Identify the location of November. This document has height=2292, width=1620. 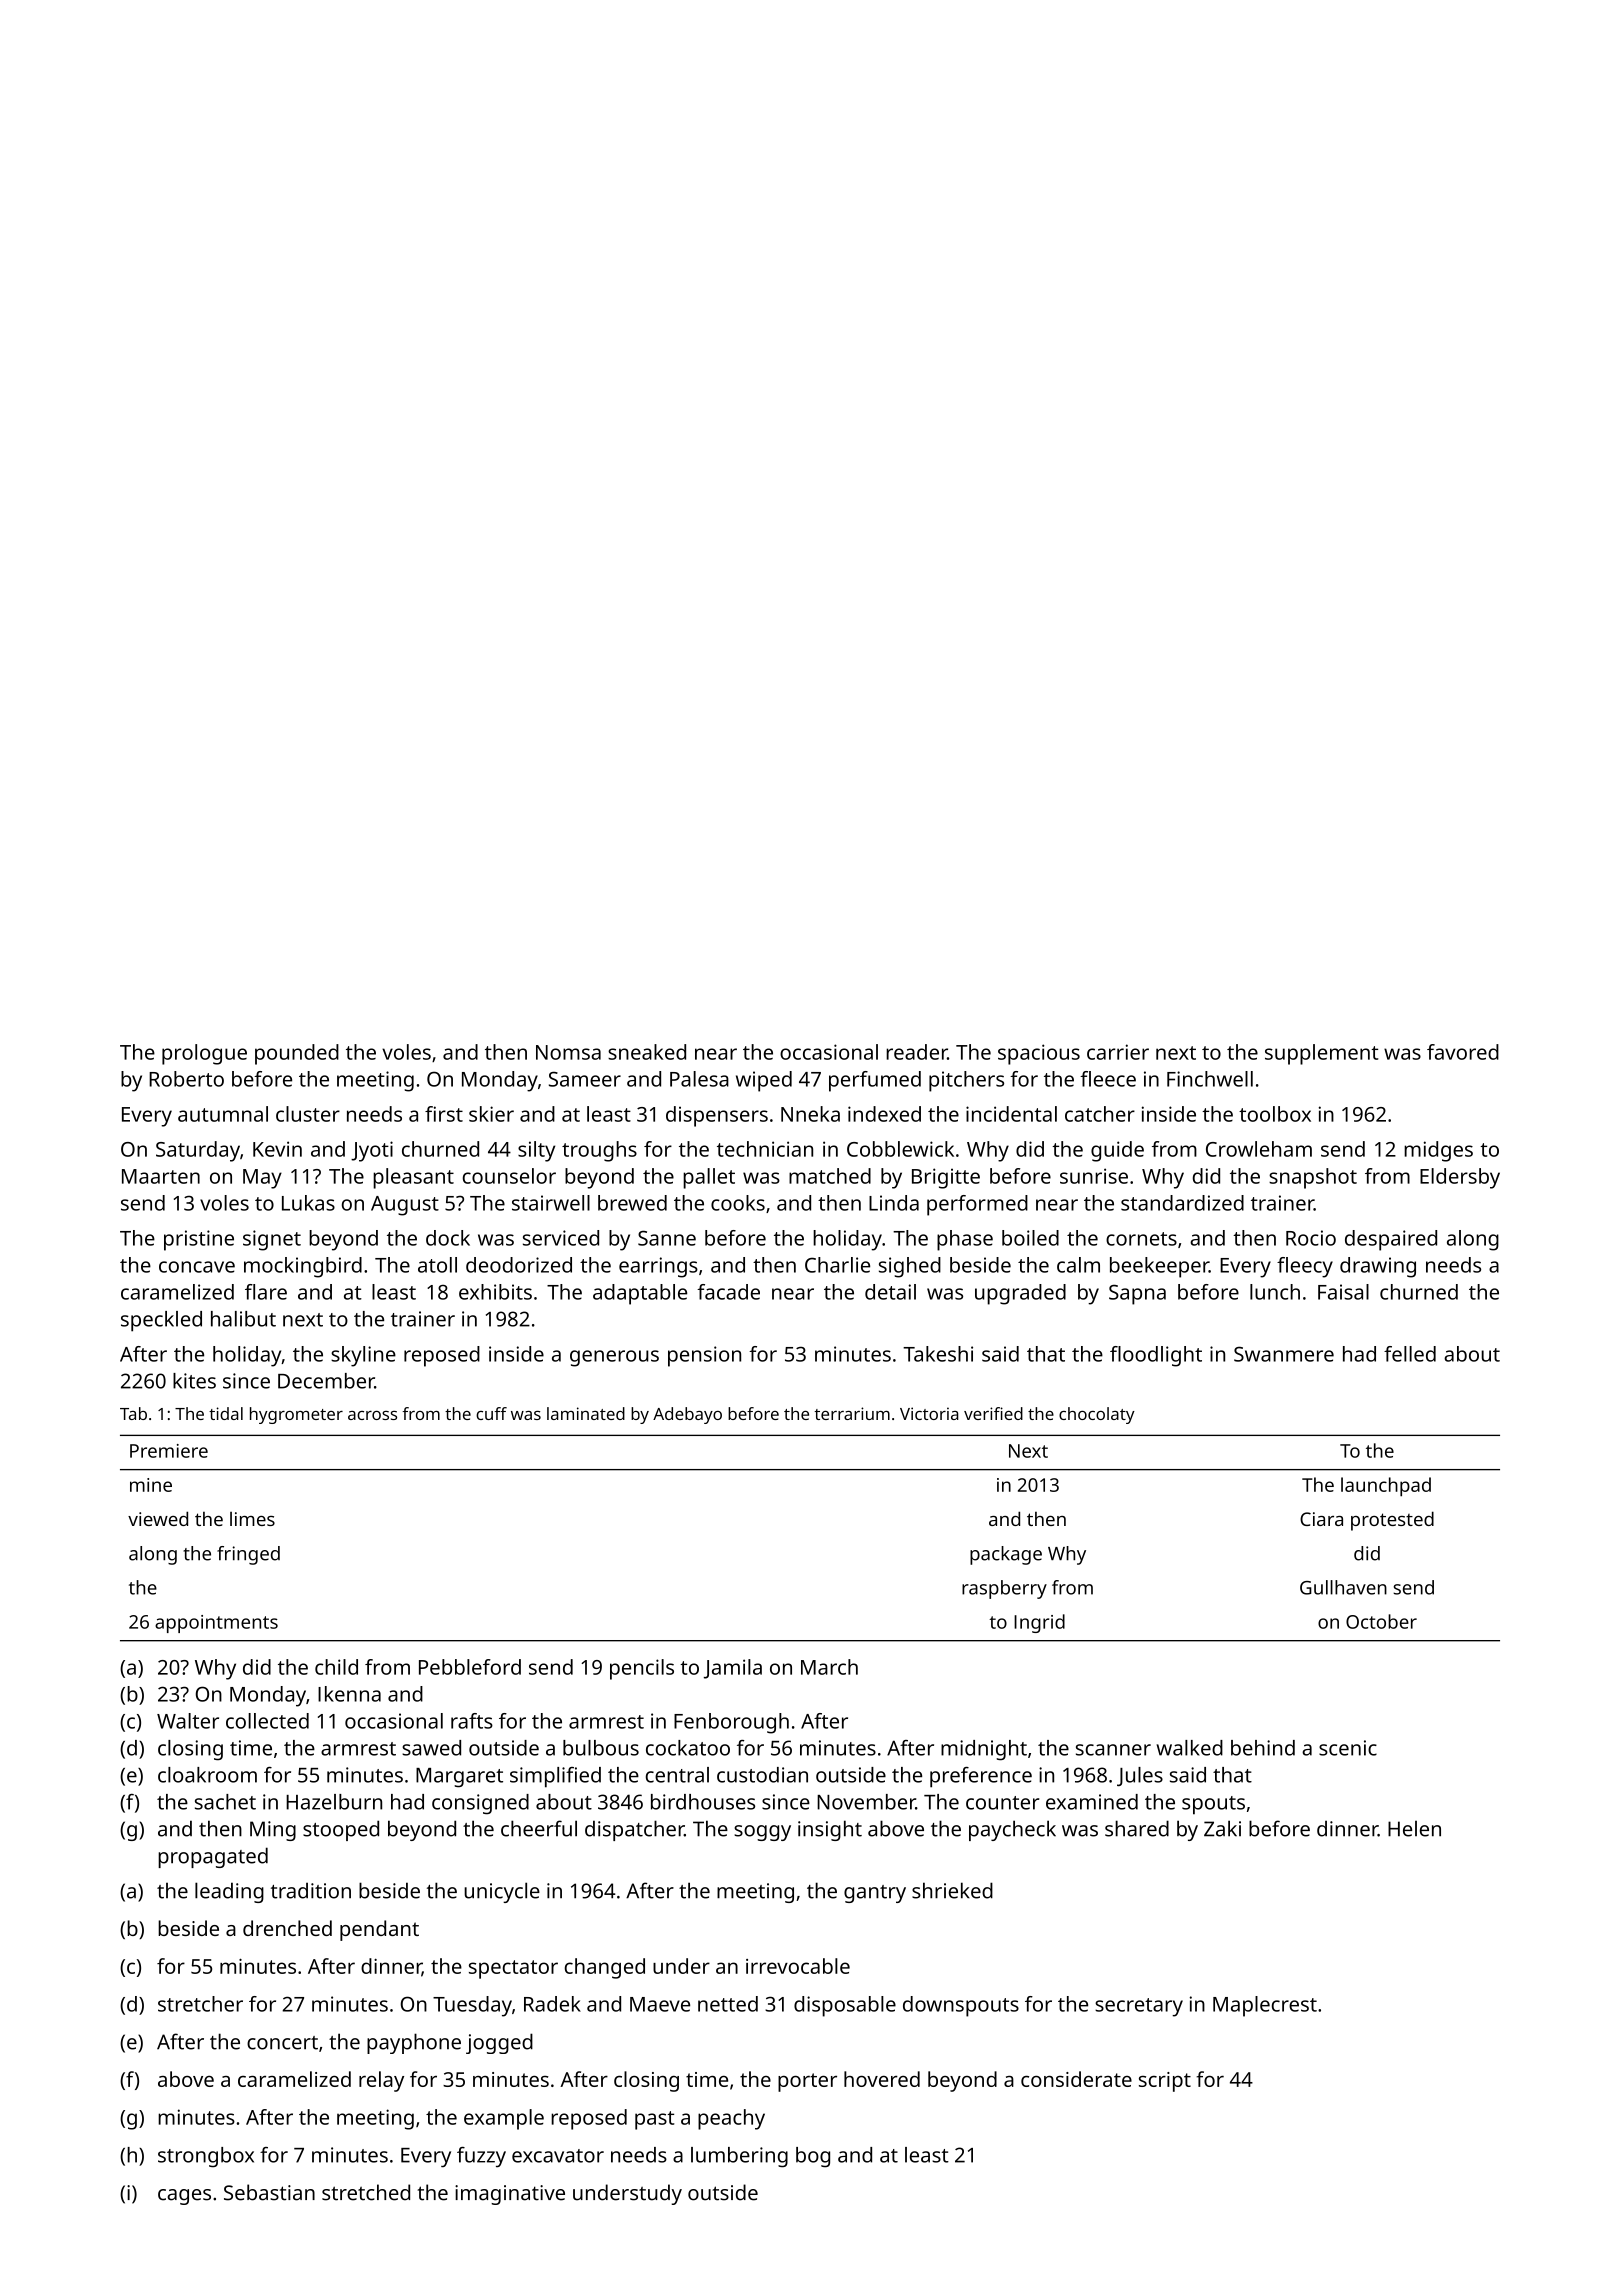
(866, 1802).
